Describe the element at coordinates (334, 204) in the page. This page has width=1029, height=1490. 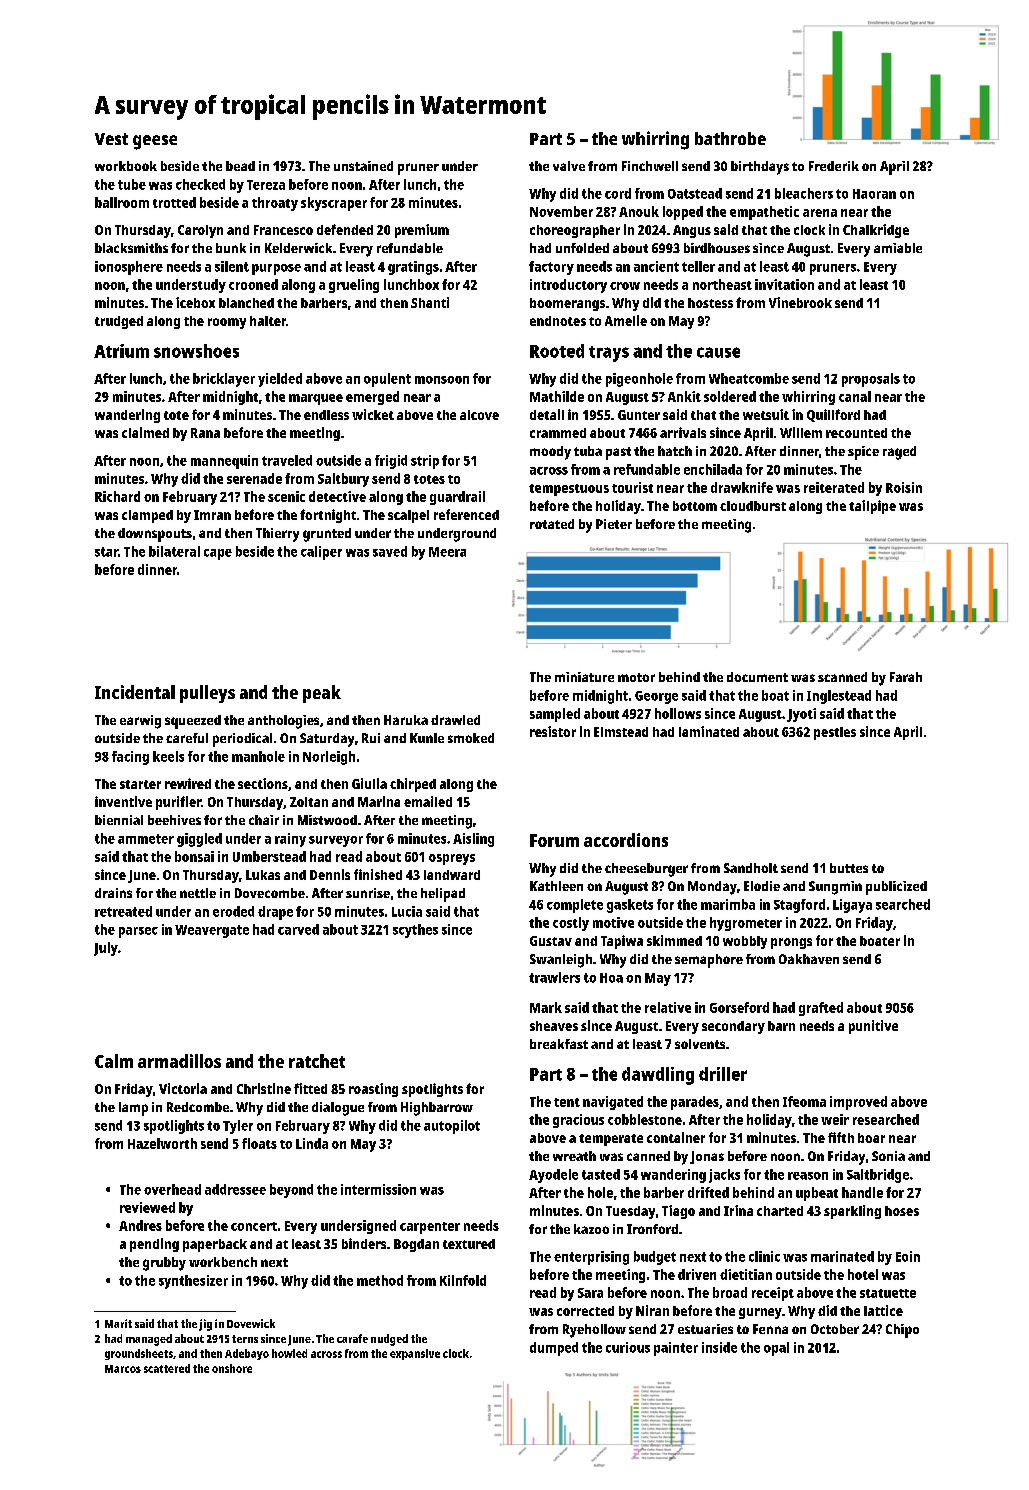
I see `skyscraper` at that location.
